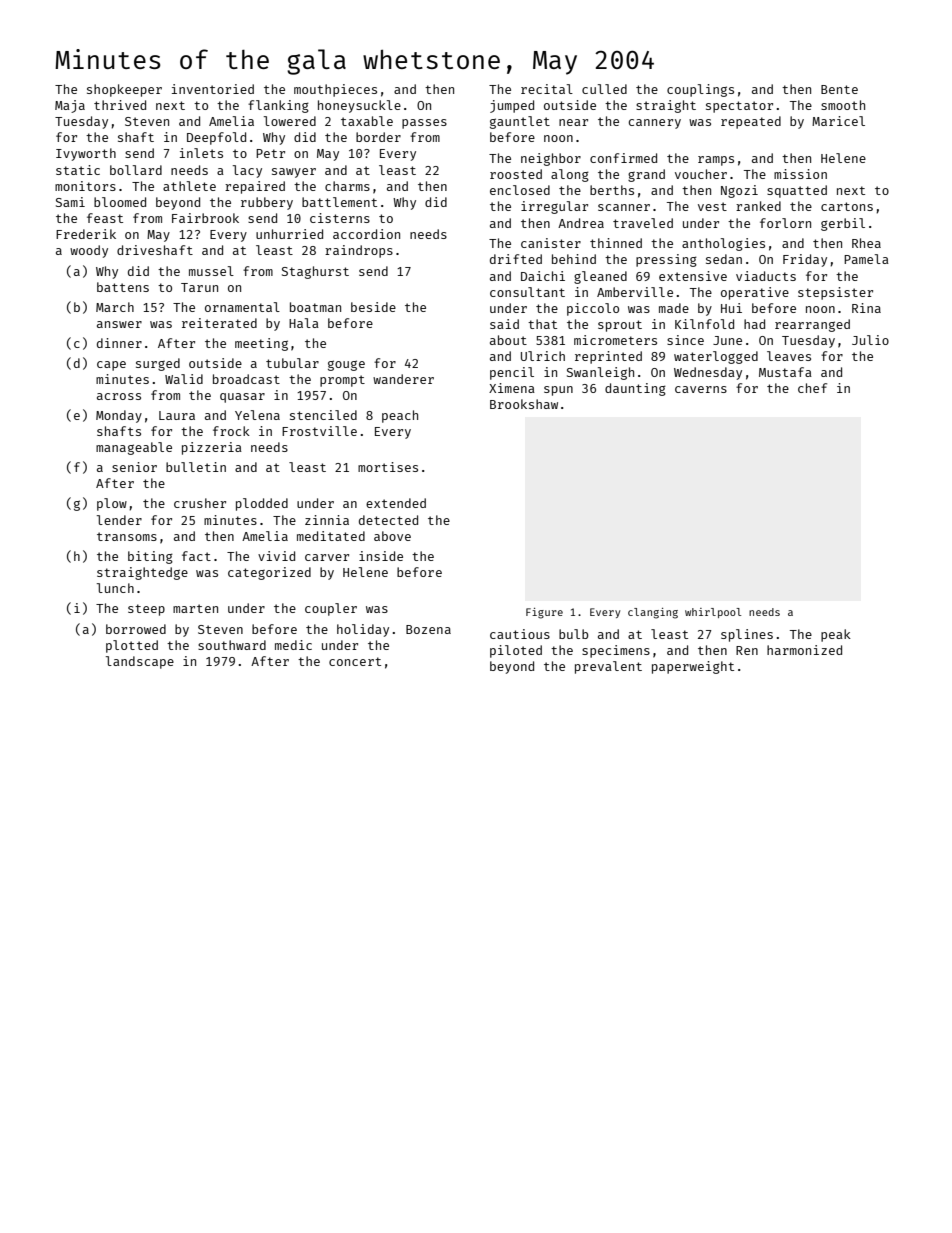  I want to click on Bente, so click(839, 89).
